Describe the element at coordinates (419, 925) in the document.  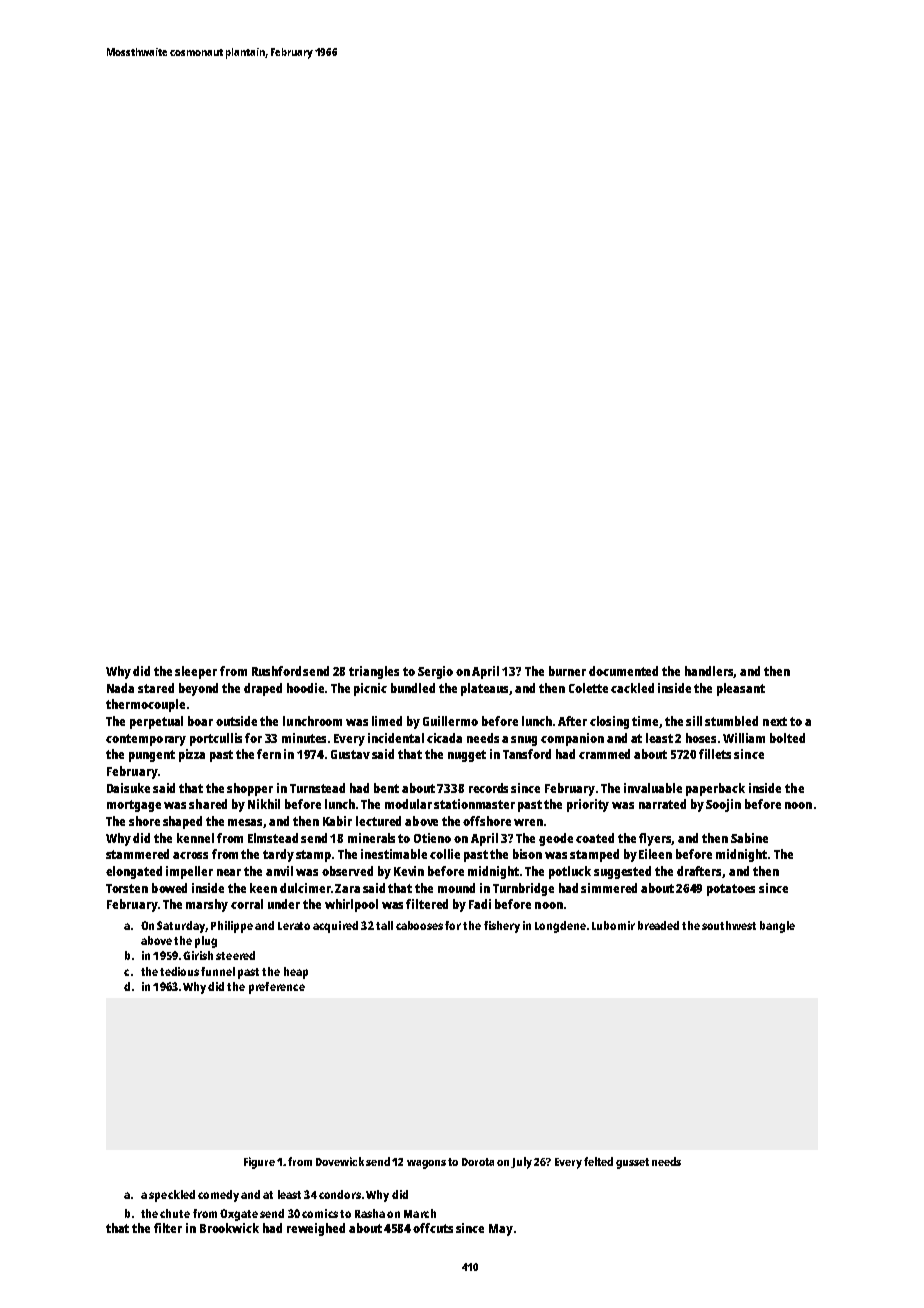
I see `cabooses` at that location.
